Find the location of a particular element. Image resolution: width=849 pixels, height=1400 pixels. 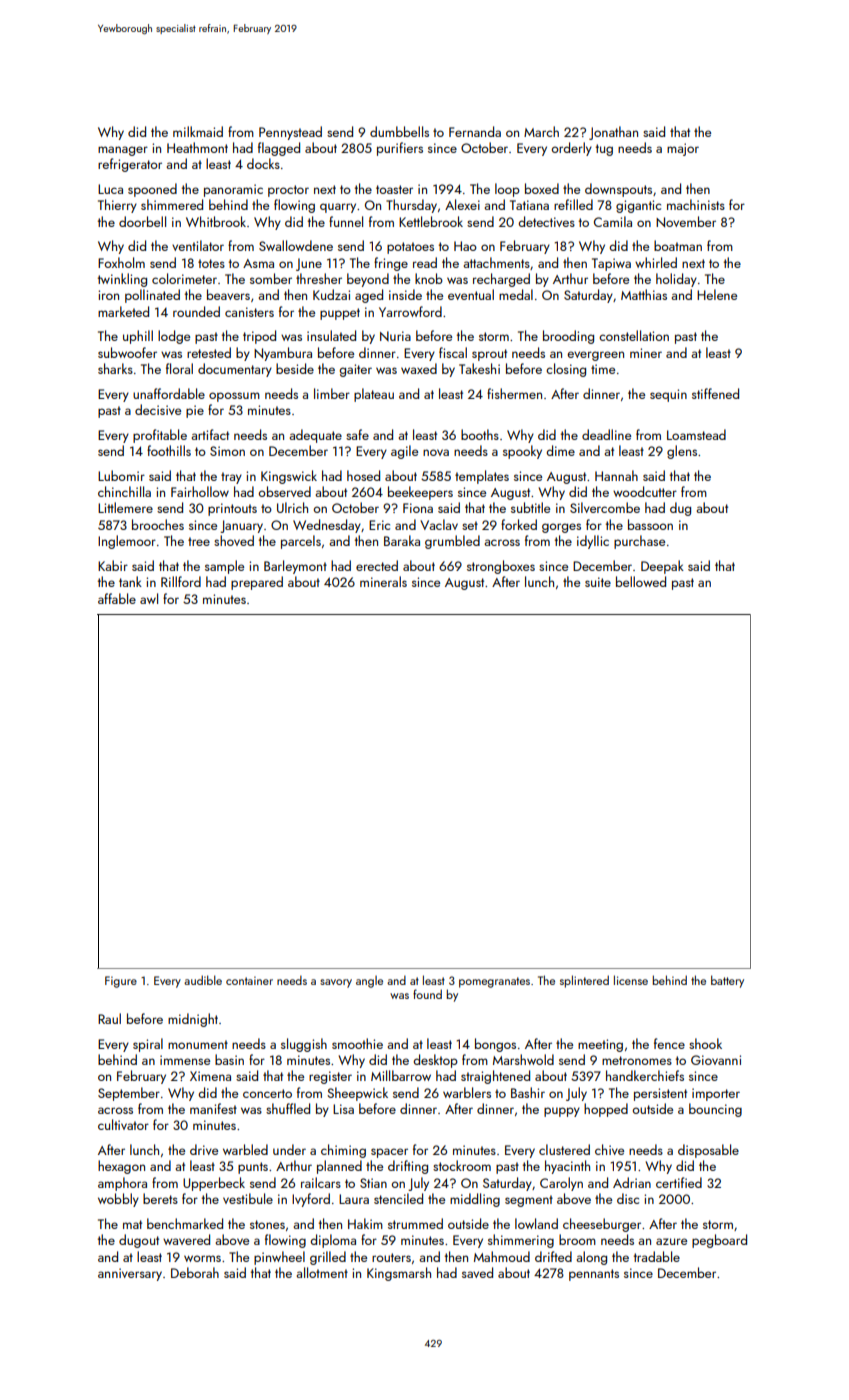

angle is located at coordinates (369, 982).
